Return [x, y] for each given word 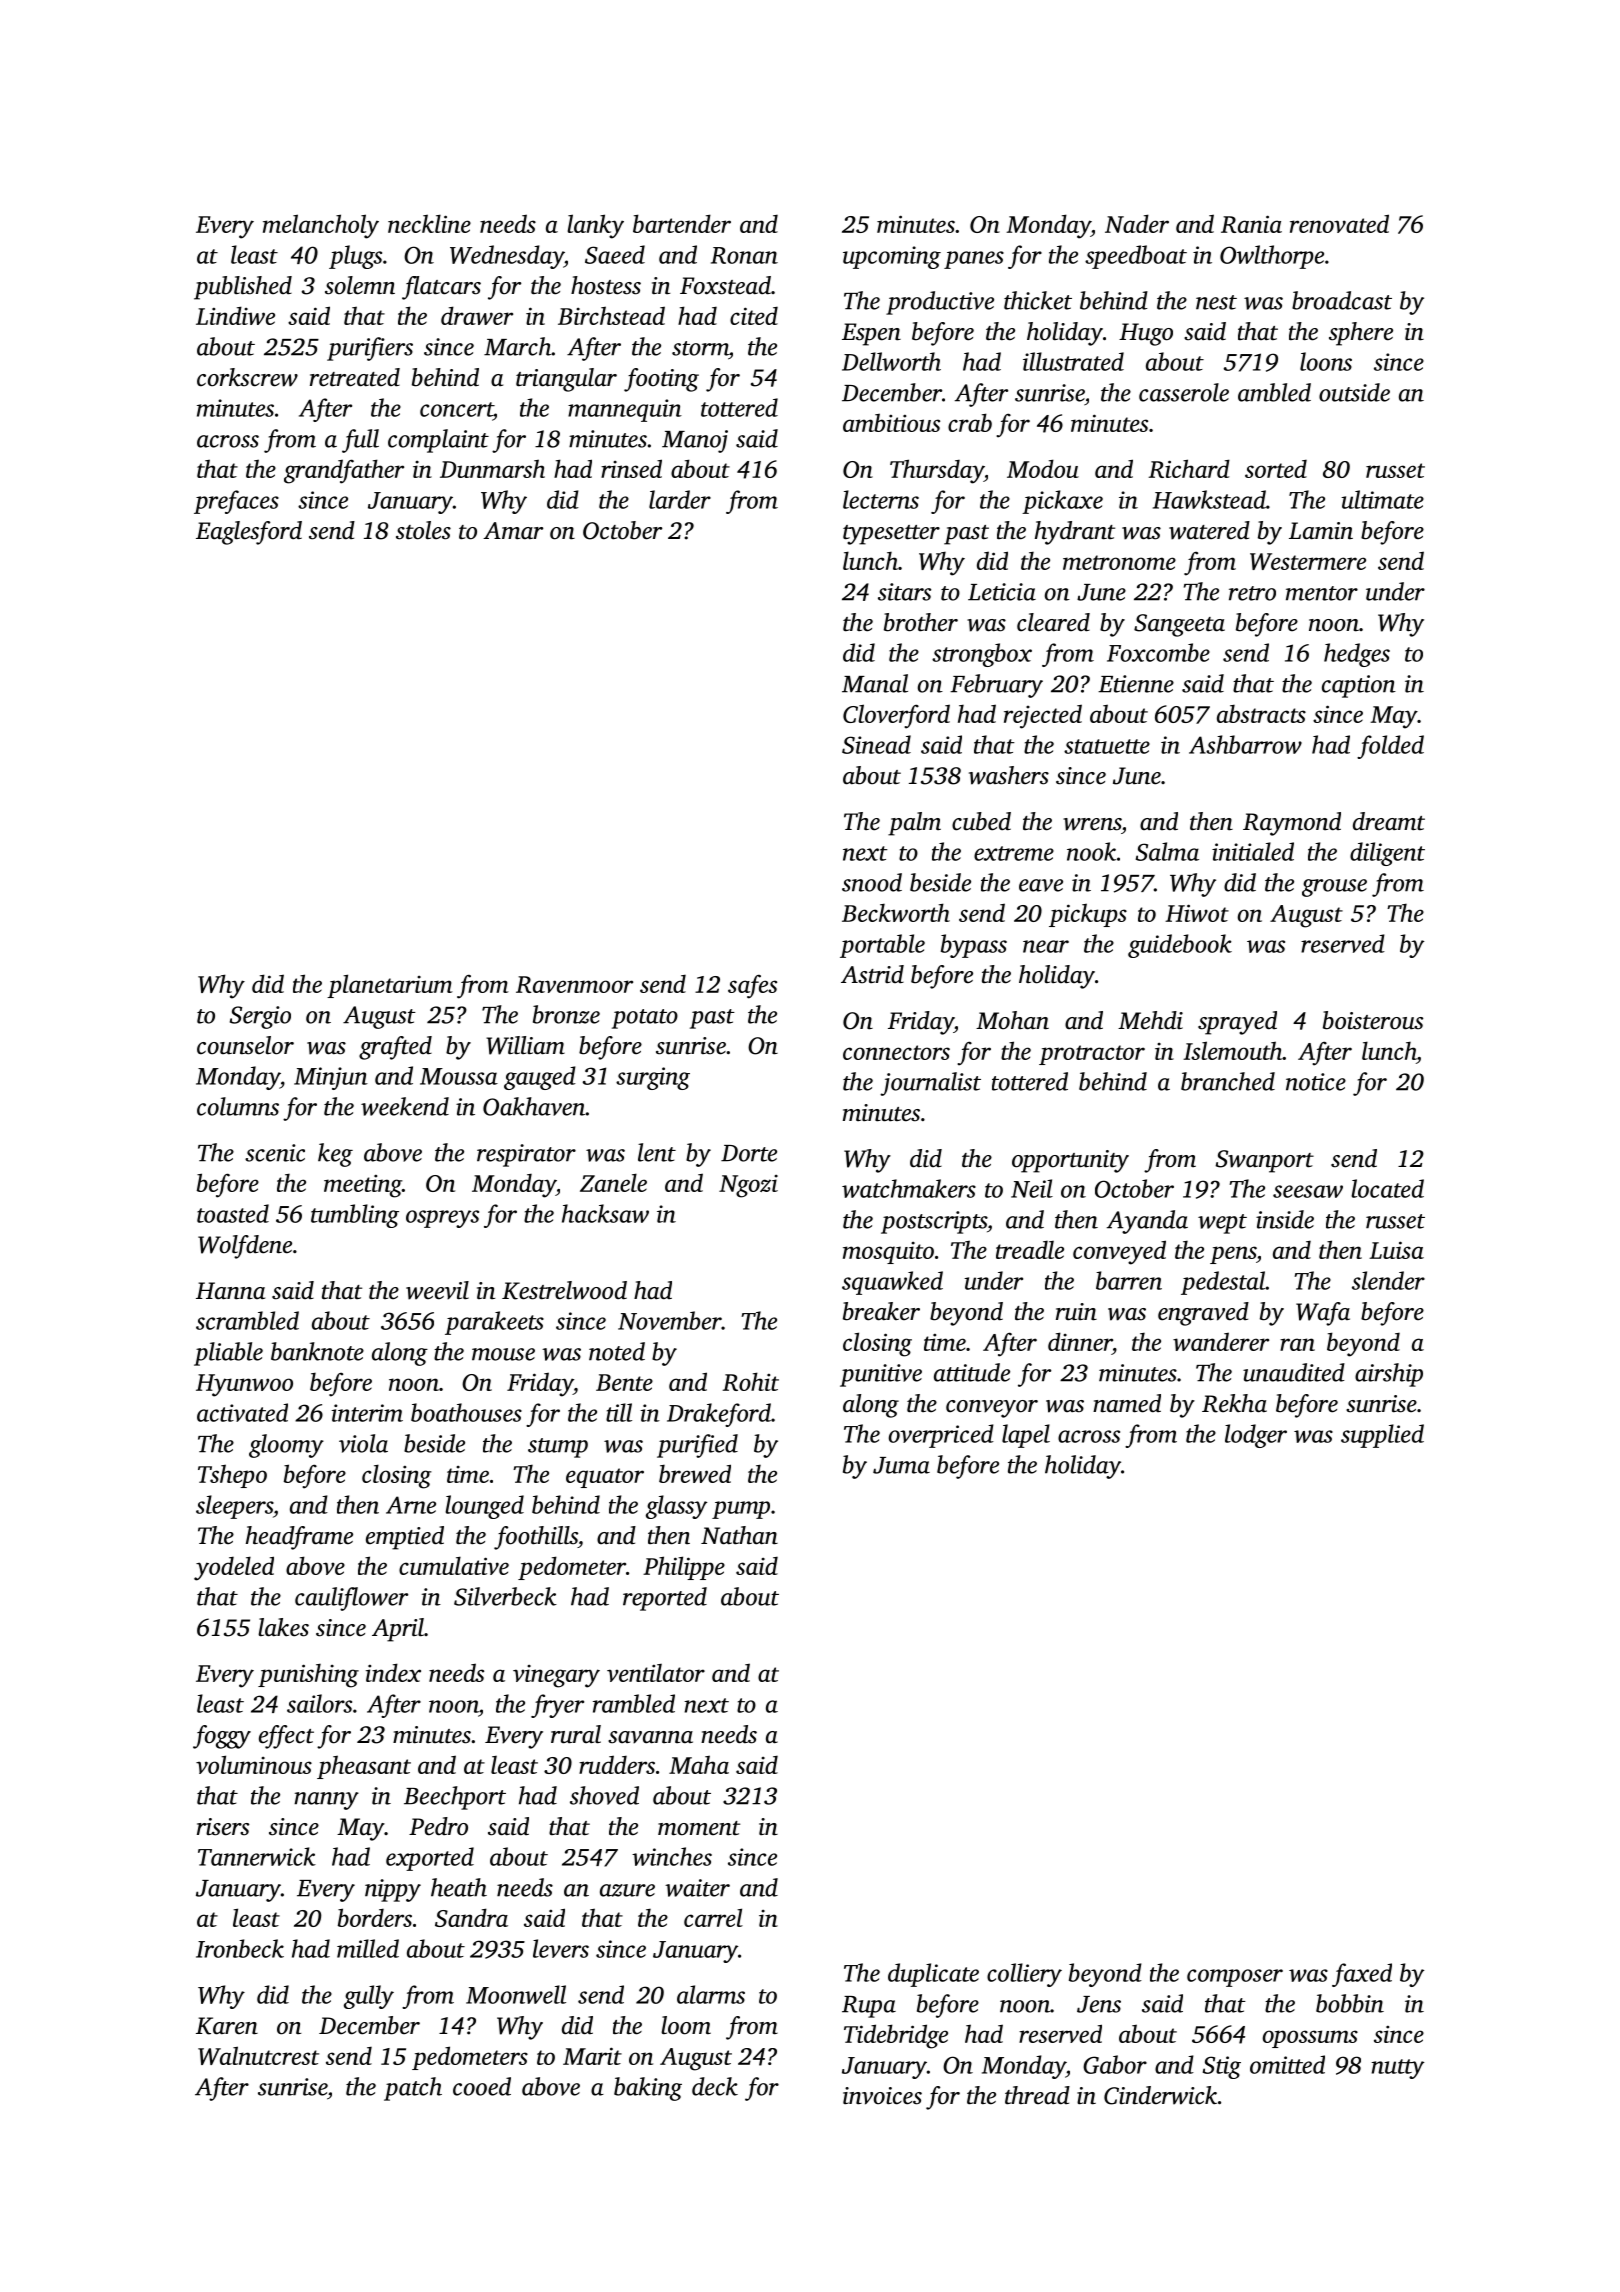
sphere [1361, 334]
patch [413, 2089]
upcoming [892, 257]
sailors [319, 1703]
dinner [1080, 1341]
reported [665, 1599]
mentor [1322, 593]
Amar [513, 531]
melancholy [321, 226]
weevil [437, 1290]
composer [1235, 1978]
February [996, 686]
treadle [1030, 1250]
